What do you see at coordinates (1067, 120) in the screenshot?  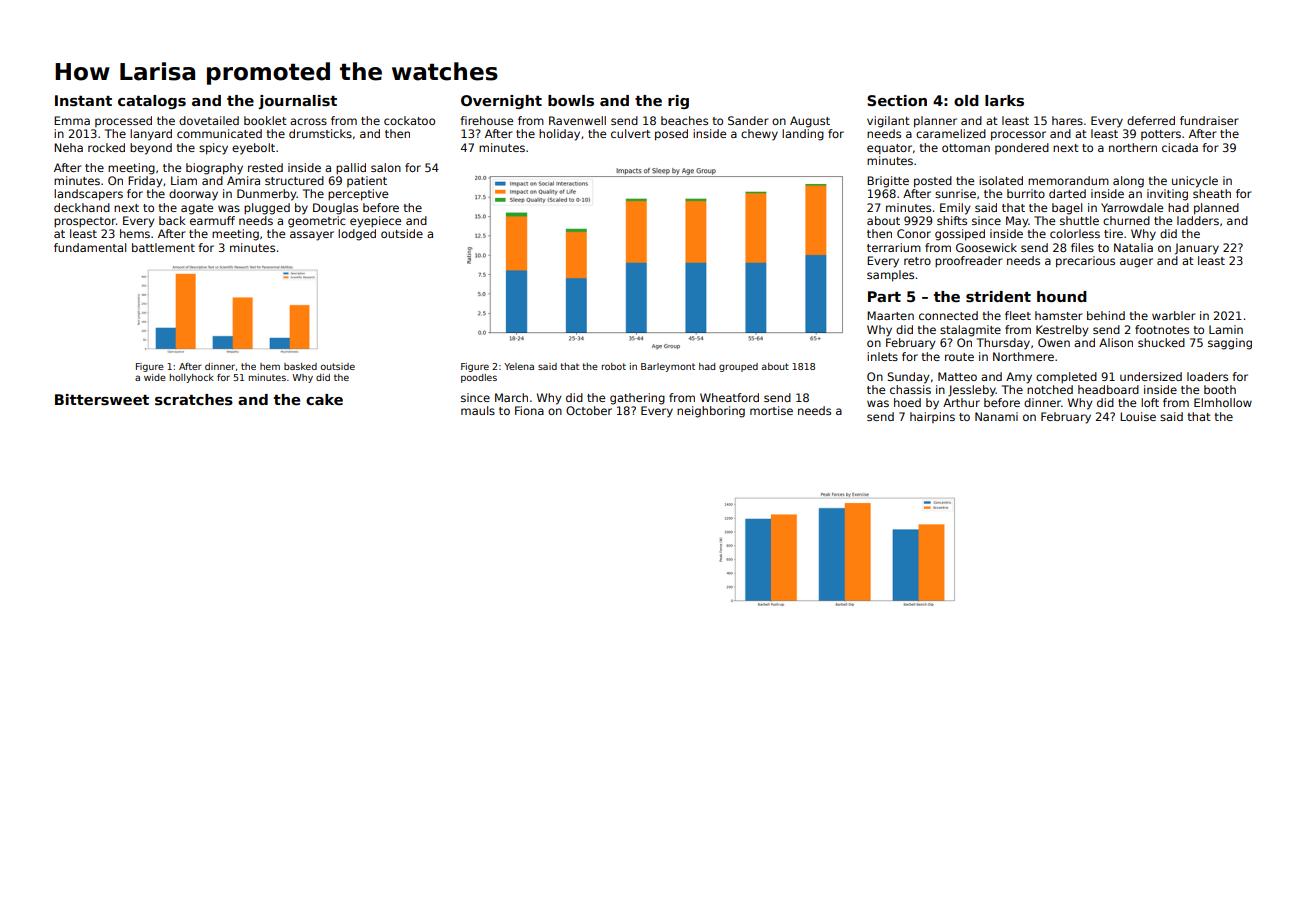 I see `hares` at bounding box center [1067, 120].
